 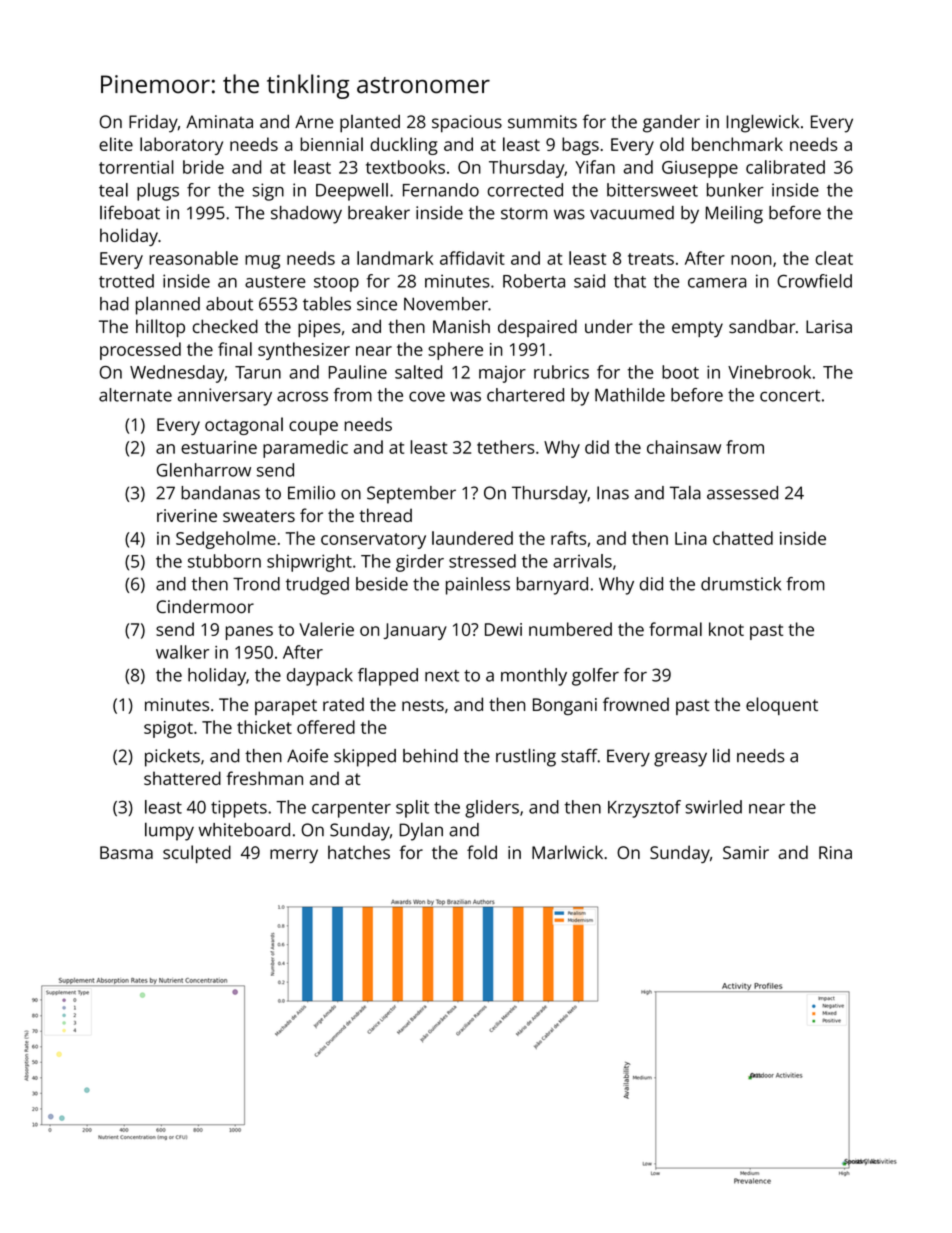 I want to click on sign, so click(x=268, y=192).
